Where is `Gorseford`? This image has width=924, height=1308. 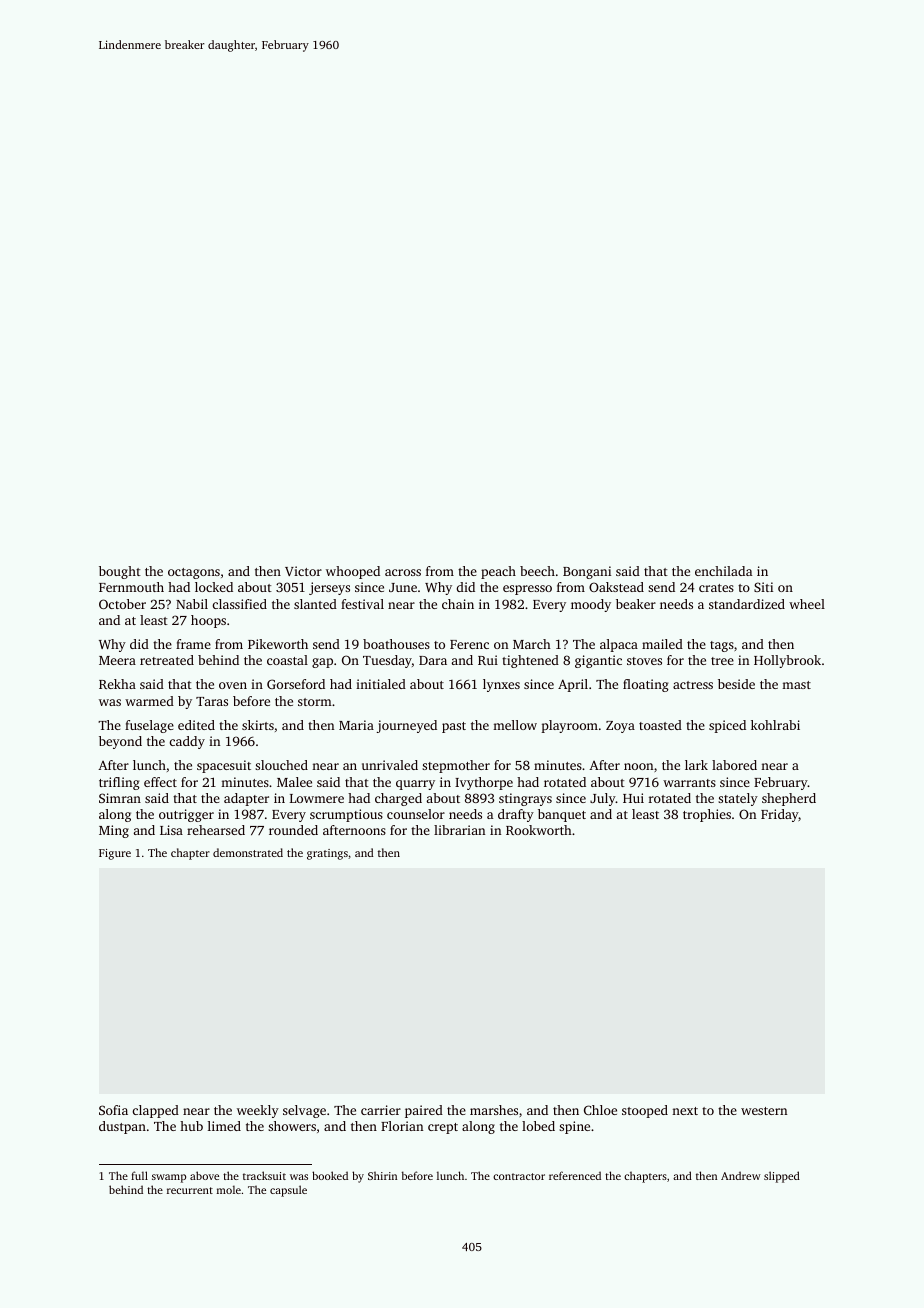 Gorseford is located at coordinates (296, 684).
